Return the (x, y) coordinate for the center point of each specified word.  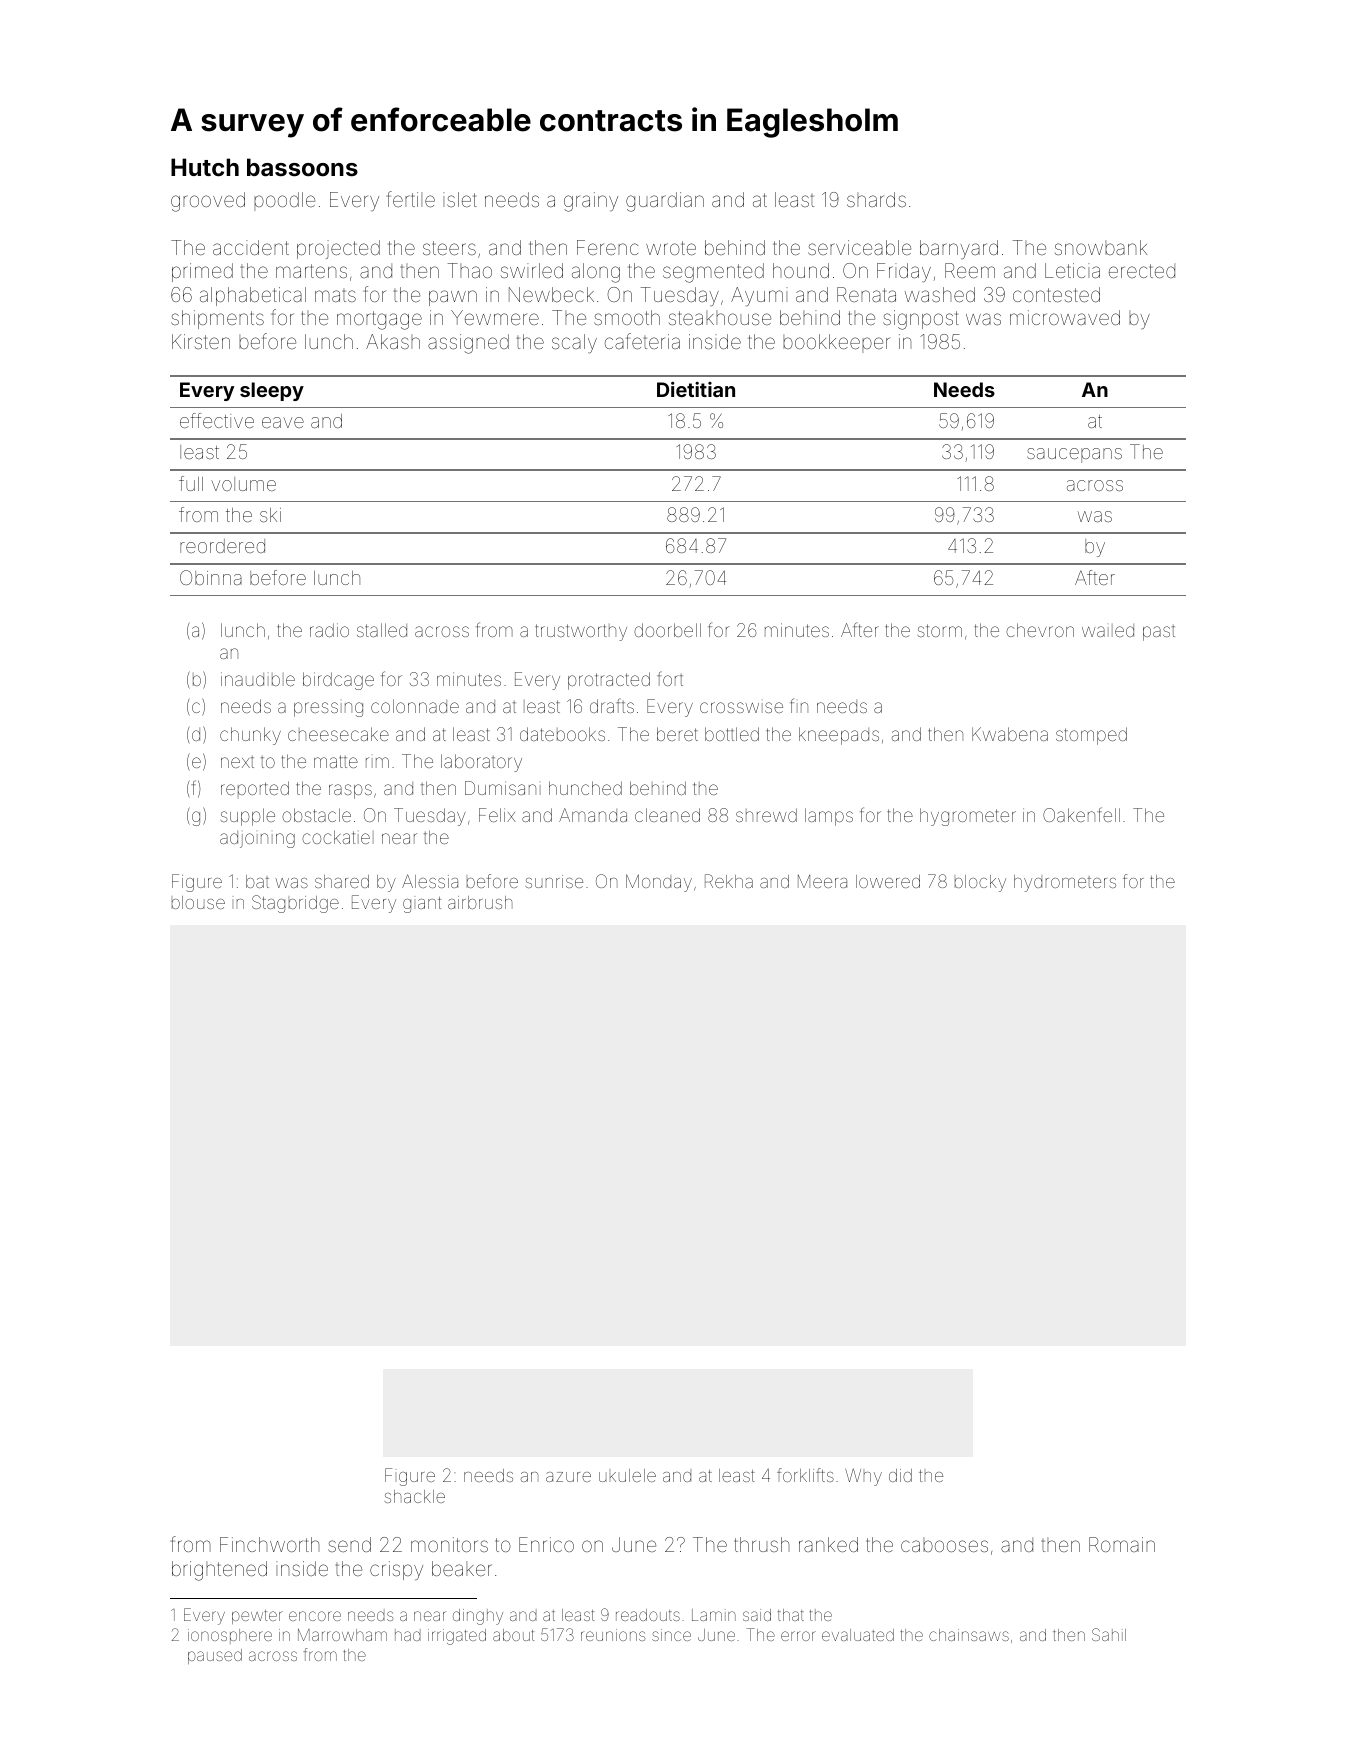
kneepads (839, 736)
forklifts (805, 1475)
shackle (415, 1496)
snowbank (1101, 247)
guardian (665, 202)
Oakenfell (1081, 814)
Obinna (211, 577)
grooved (208, 202)
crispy (396, 1570)
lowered (888, 881)
